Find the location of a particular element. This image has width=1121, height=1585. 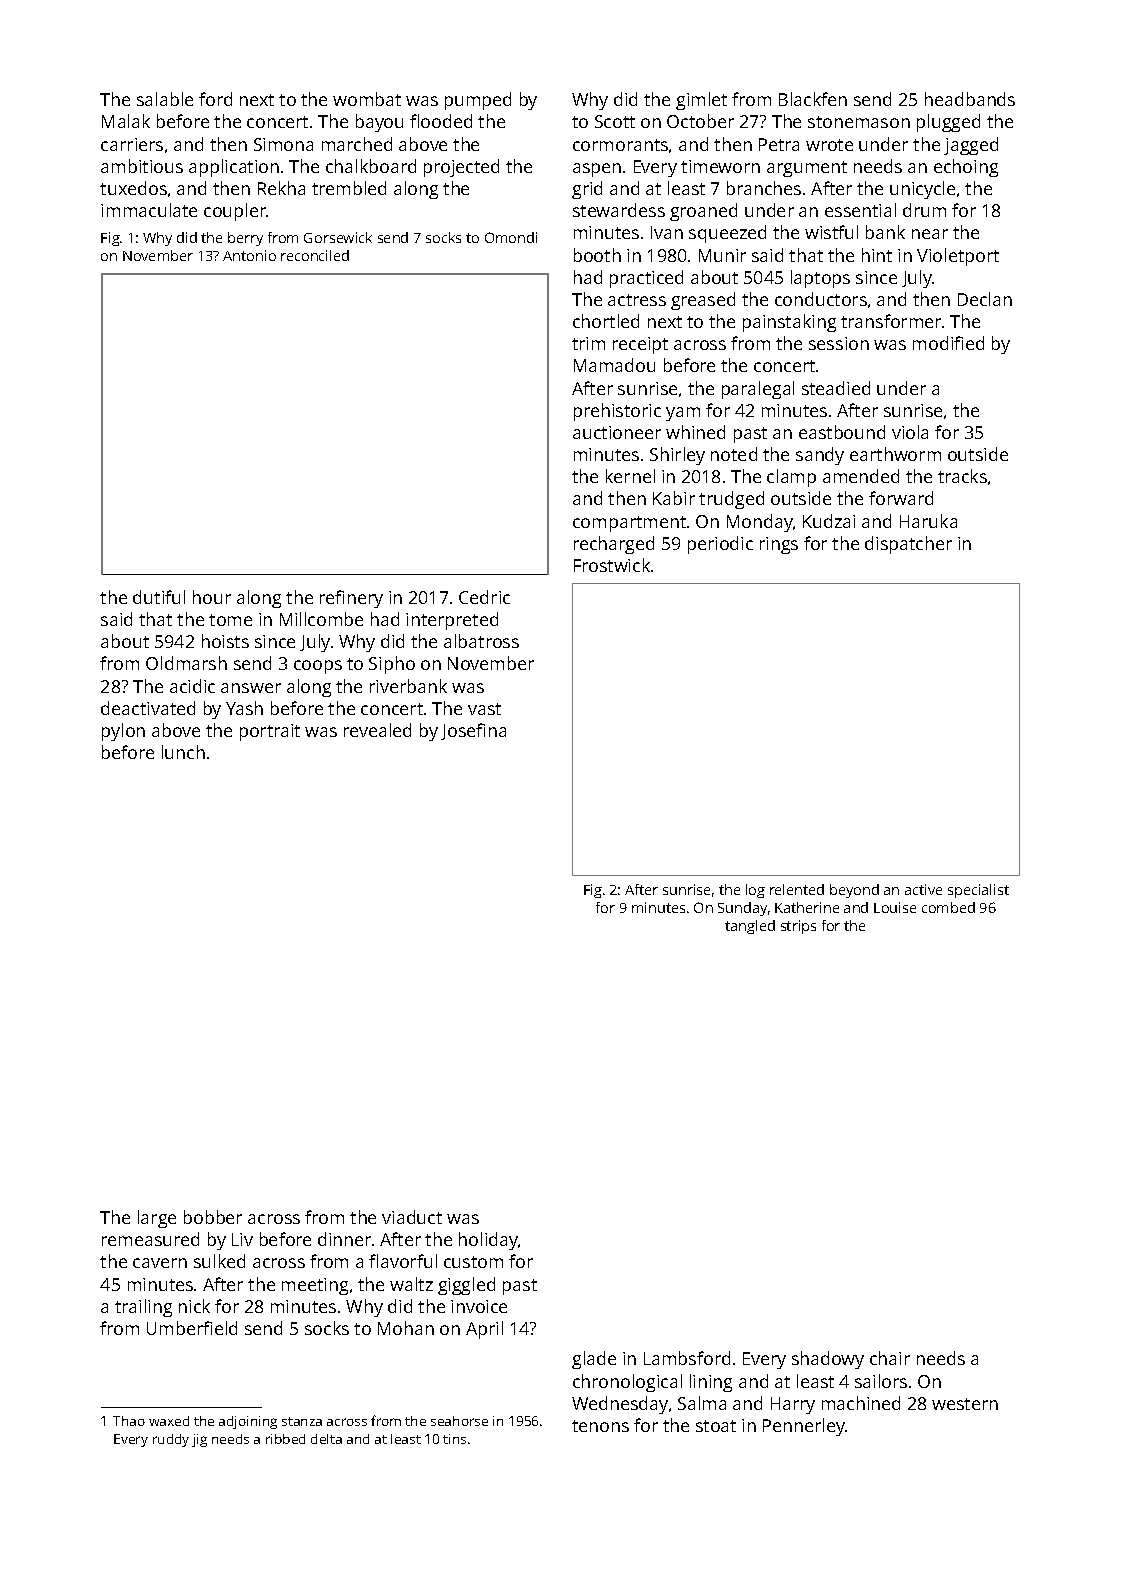

meeting is located at coordinates (315, 1286).
